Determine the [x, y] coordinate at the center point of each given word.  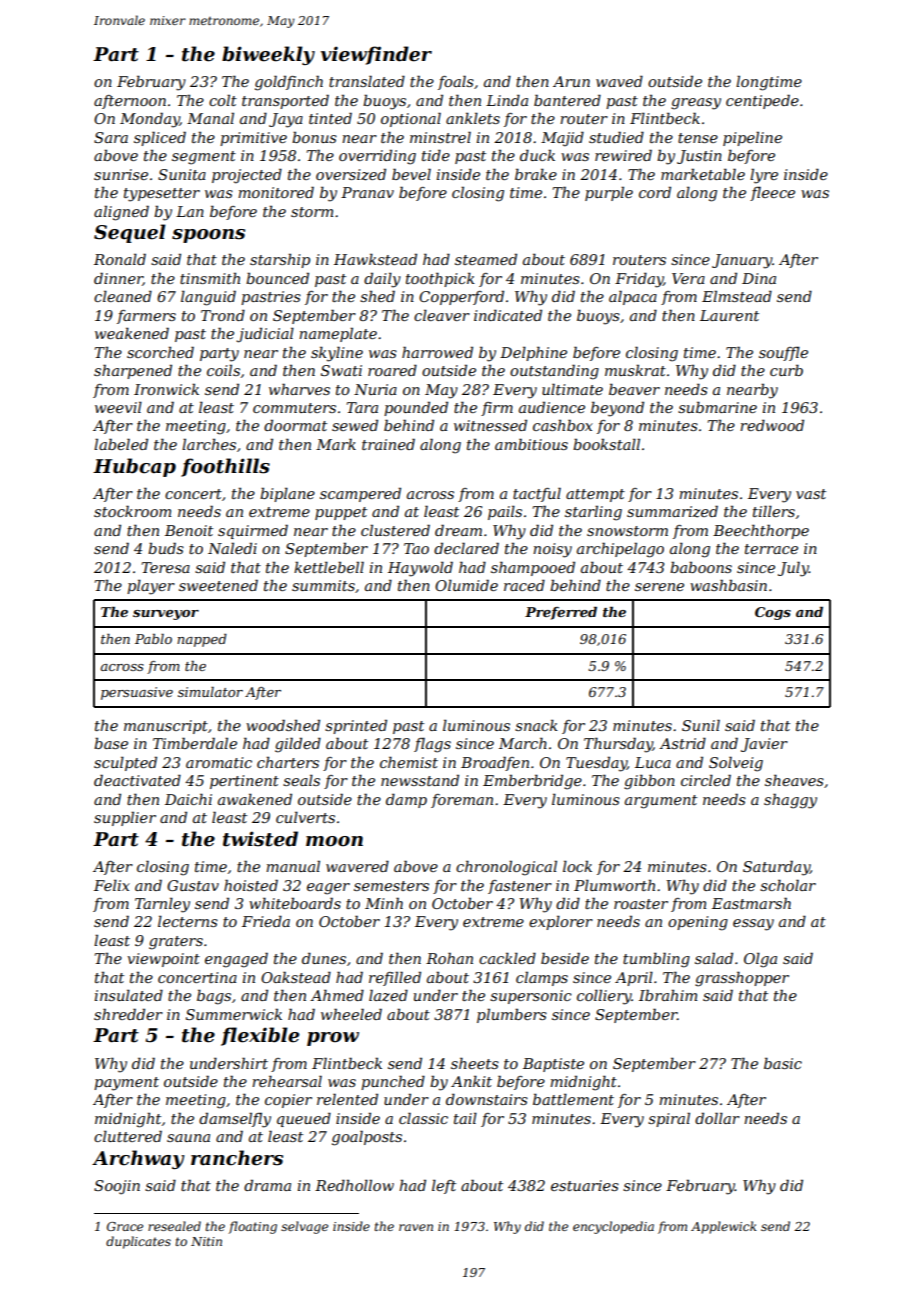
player [151, 587]
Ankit [471, 1081]
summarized [672, 511]
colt [223, 100]
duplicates [138, 1242]
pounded [416, 409]
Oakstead [296, 977]
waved [619, 81]
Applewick [724, 1227]
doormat [295, 425]
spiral [669, 1119]
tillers [774, 511]
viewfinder [376, 55]
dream [458, 530]
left [444, 1187]
